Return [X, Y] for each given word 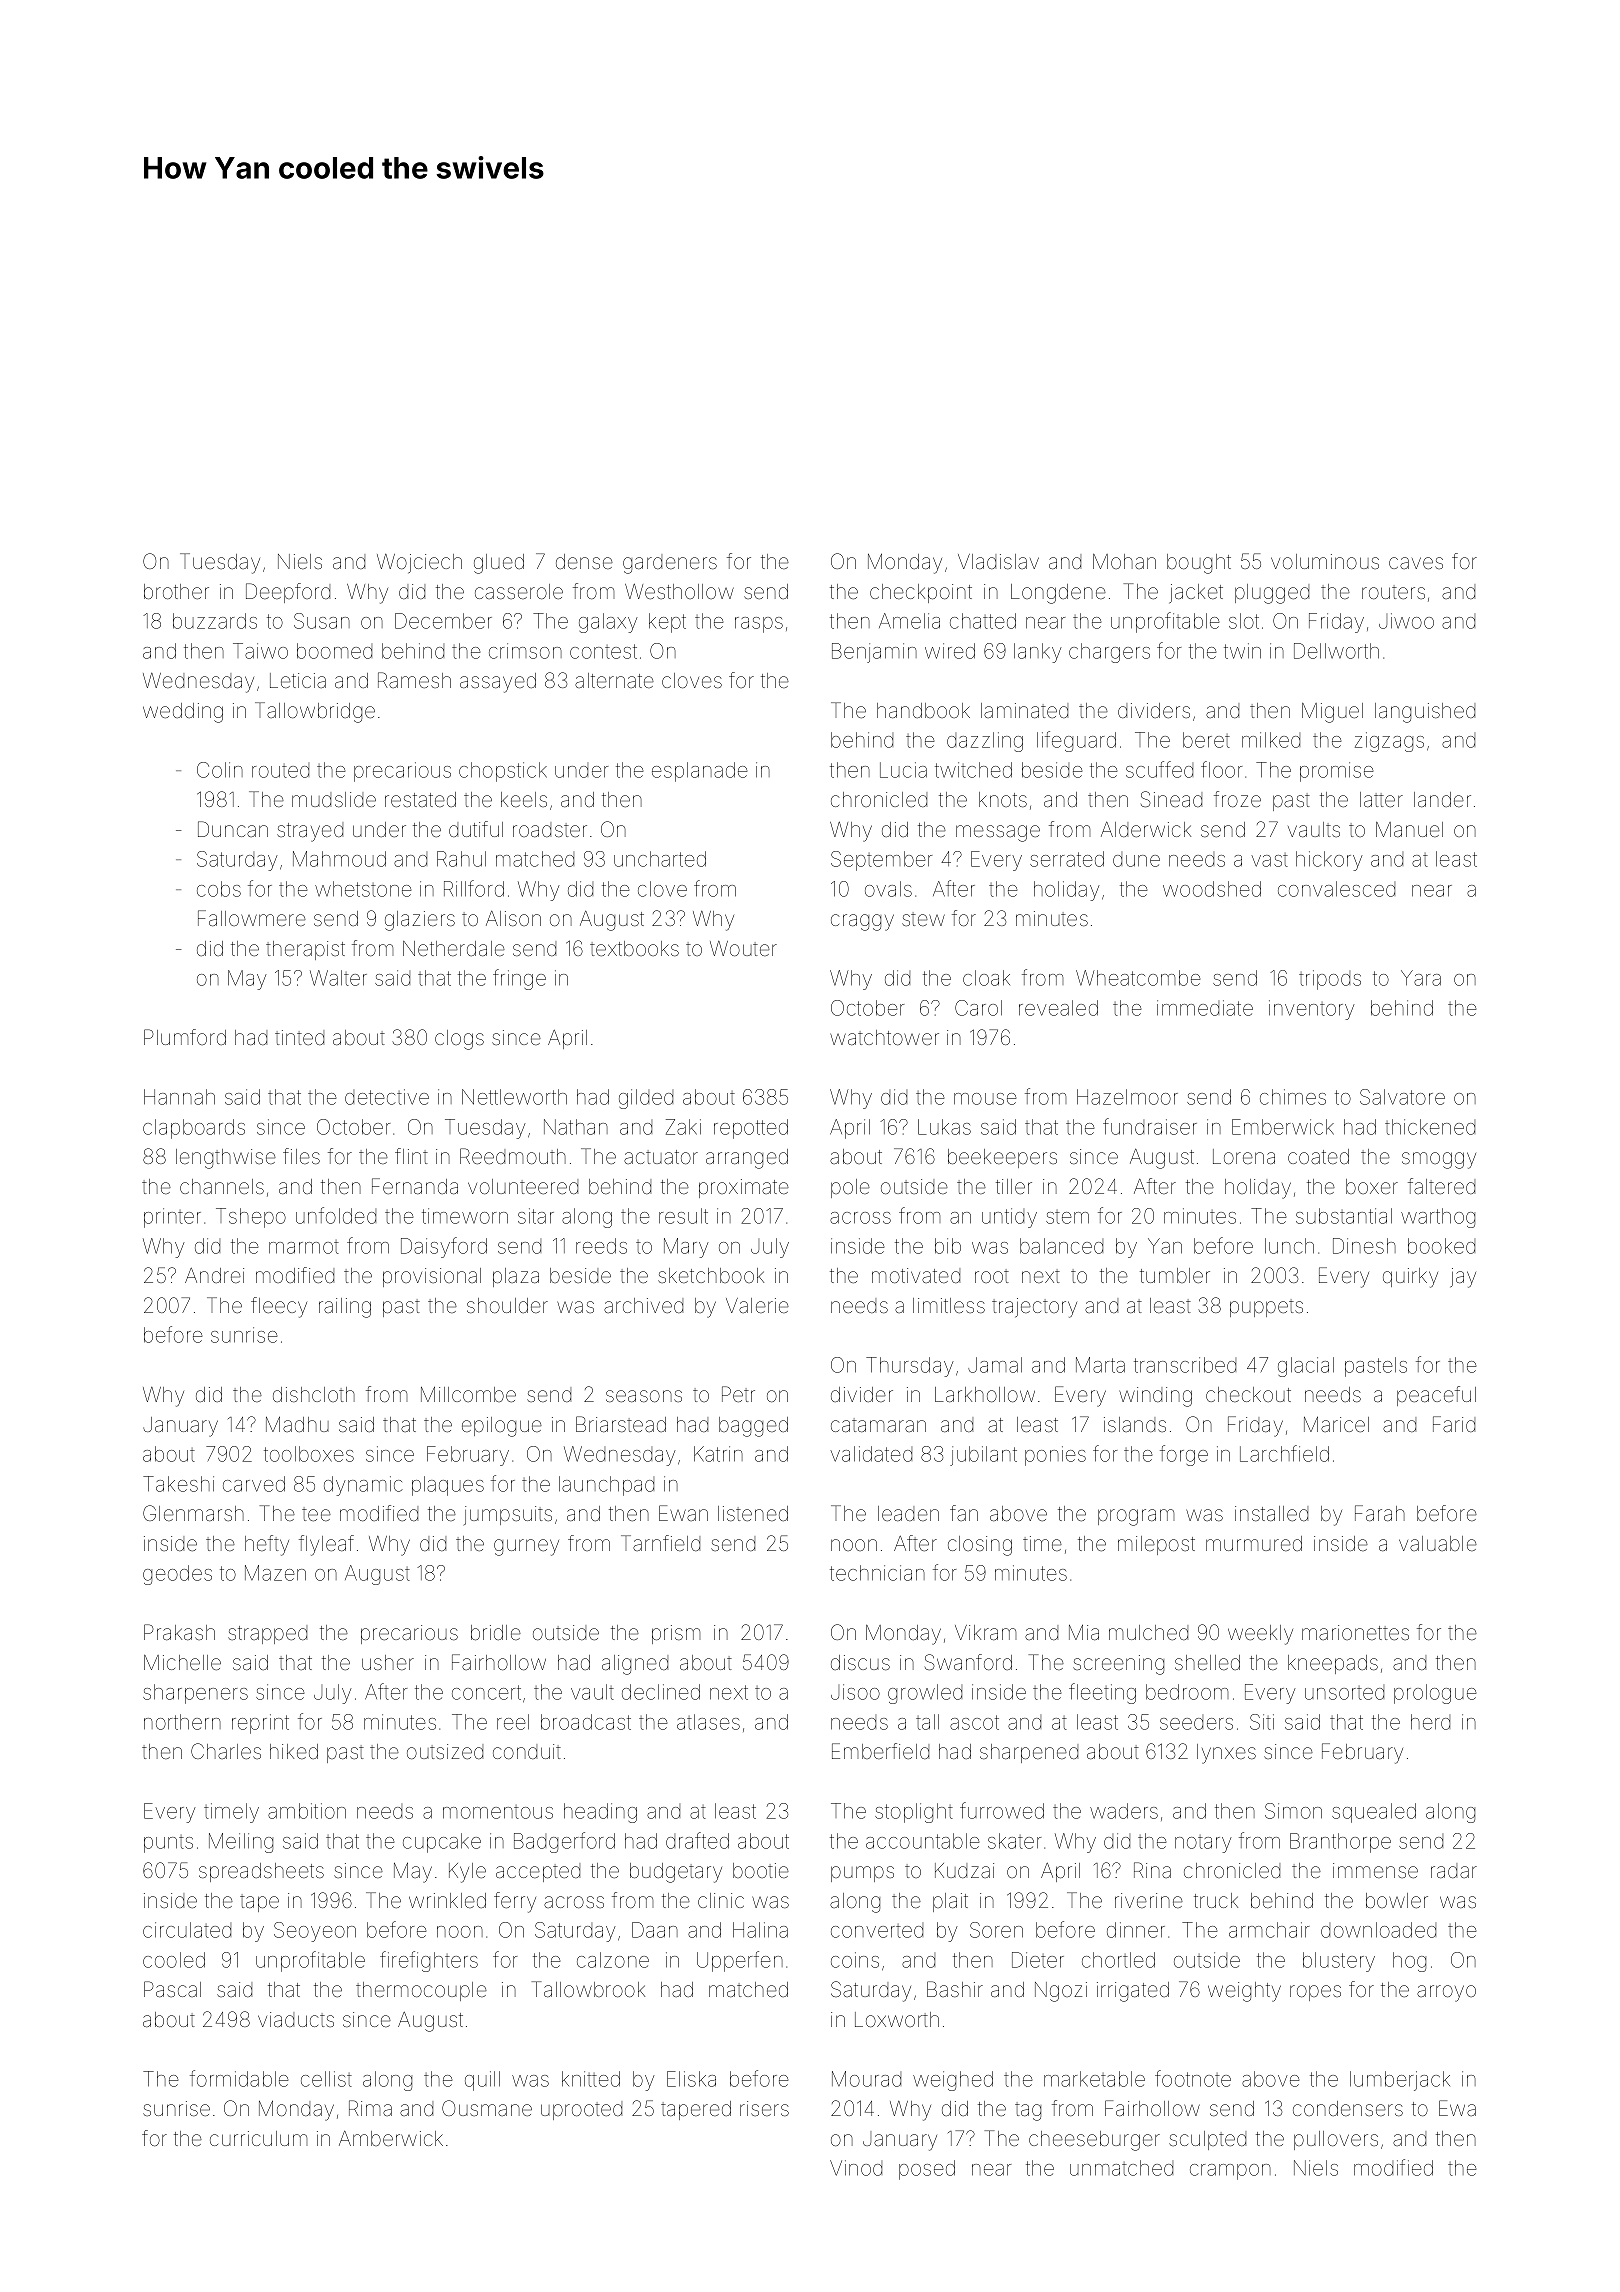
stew [923, 919]
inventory [1311, 1010]
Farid [1454, 1424]
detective [387, 1097]
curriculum [258, 2138]
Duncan [233, 829]
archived [643, 1305]
